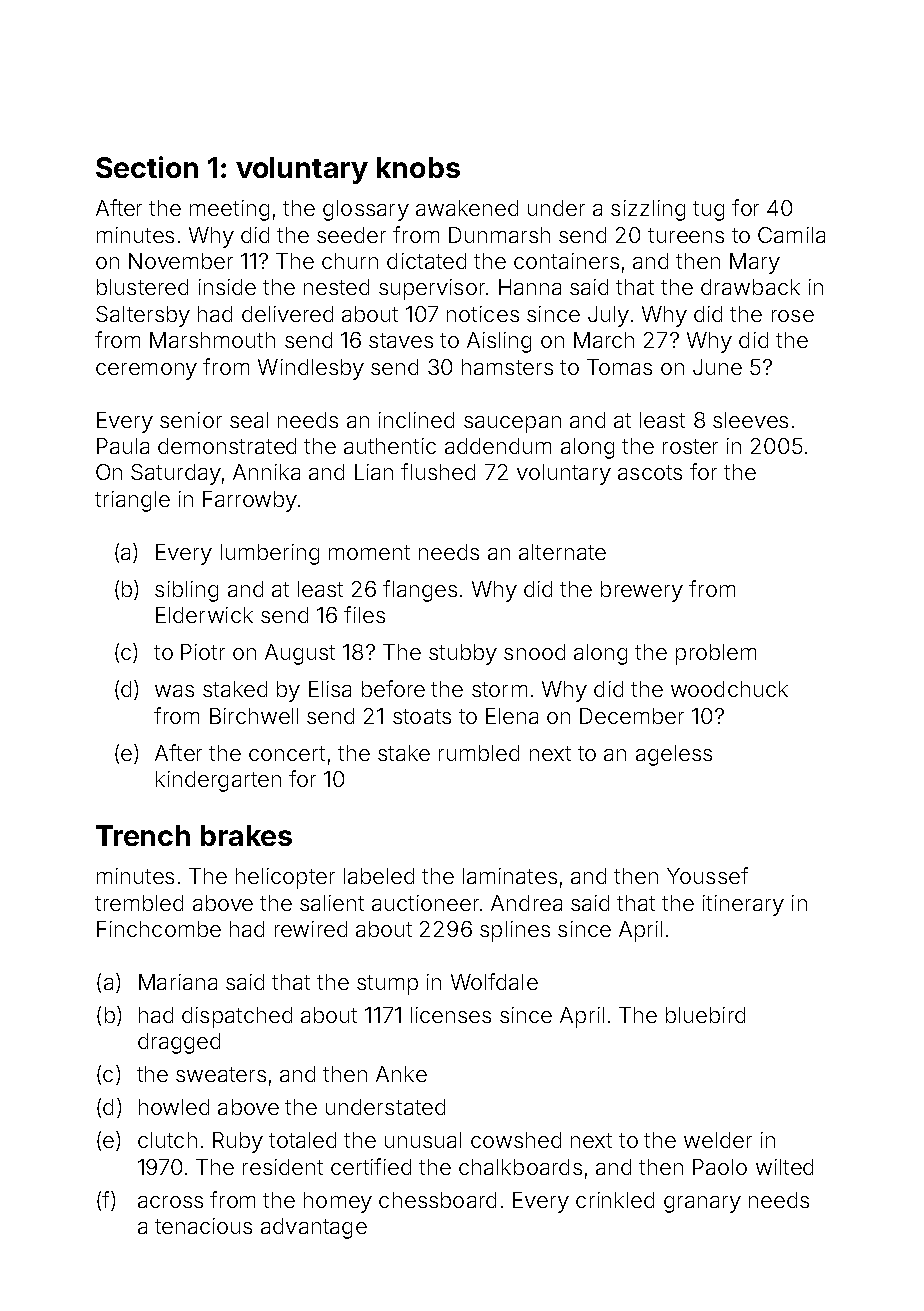 The image size is (924, 1311). I want to click on inside, so click(227, 287).
